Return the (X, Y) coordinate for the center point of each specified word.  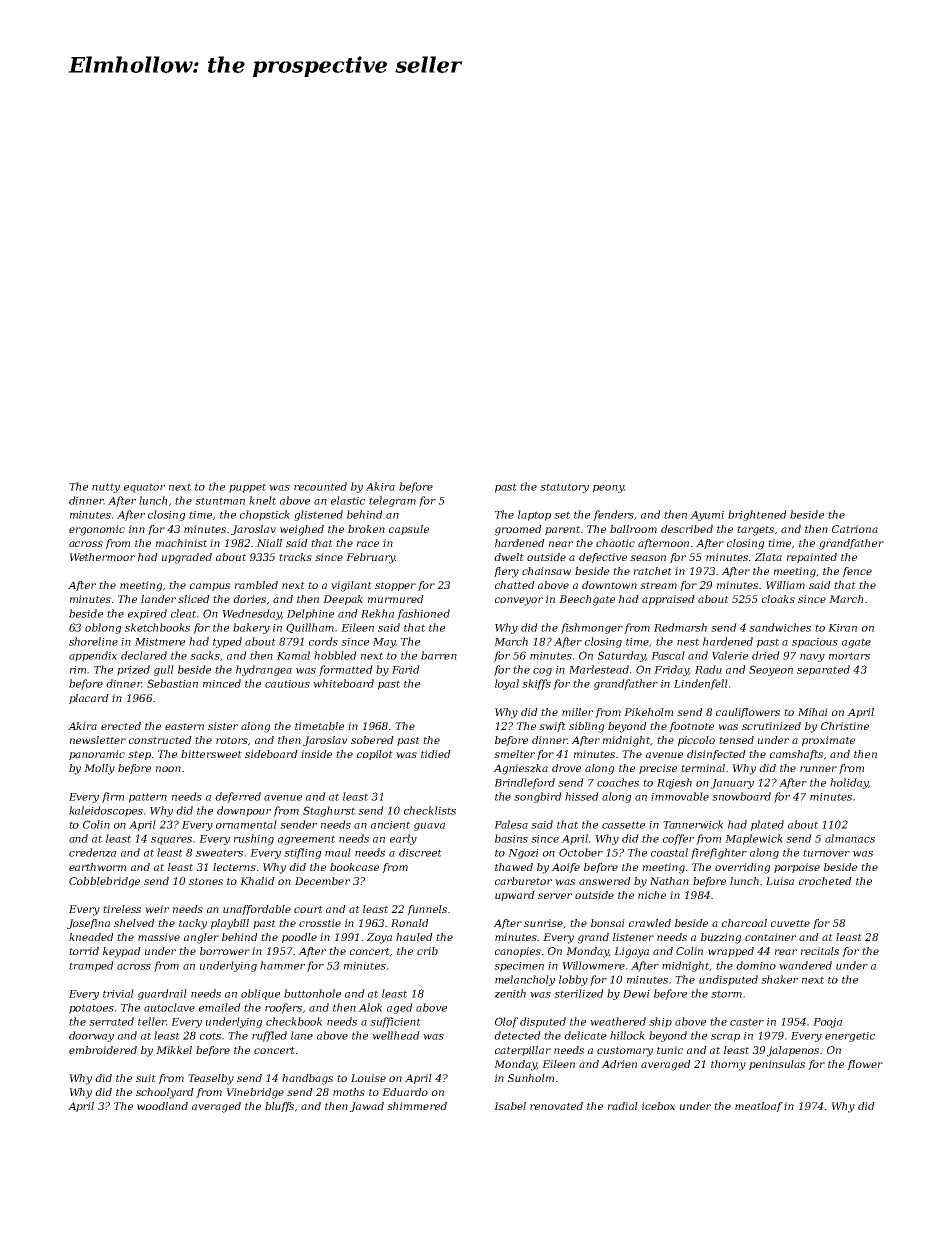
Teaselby (211, 1079)
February (370, 558)
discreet (420, 852)
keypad (122, 952)
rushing (254, 839)
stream (658, 585)
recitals (820, 951)
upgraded (187, 558)
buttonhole (312, 993)
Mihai (813, 712)
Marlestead (599, 669)
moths (349, 1092)
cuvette (790, 923)
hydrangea (264, 670)
